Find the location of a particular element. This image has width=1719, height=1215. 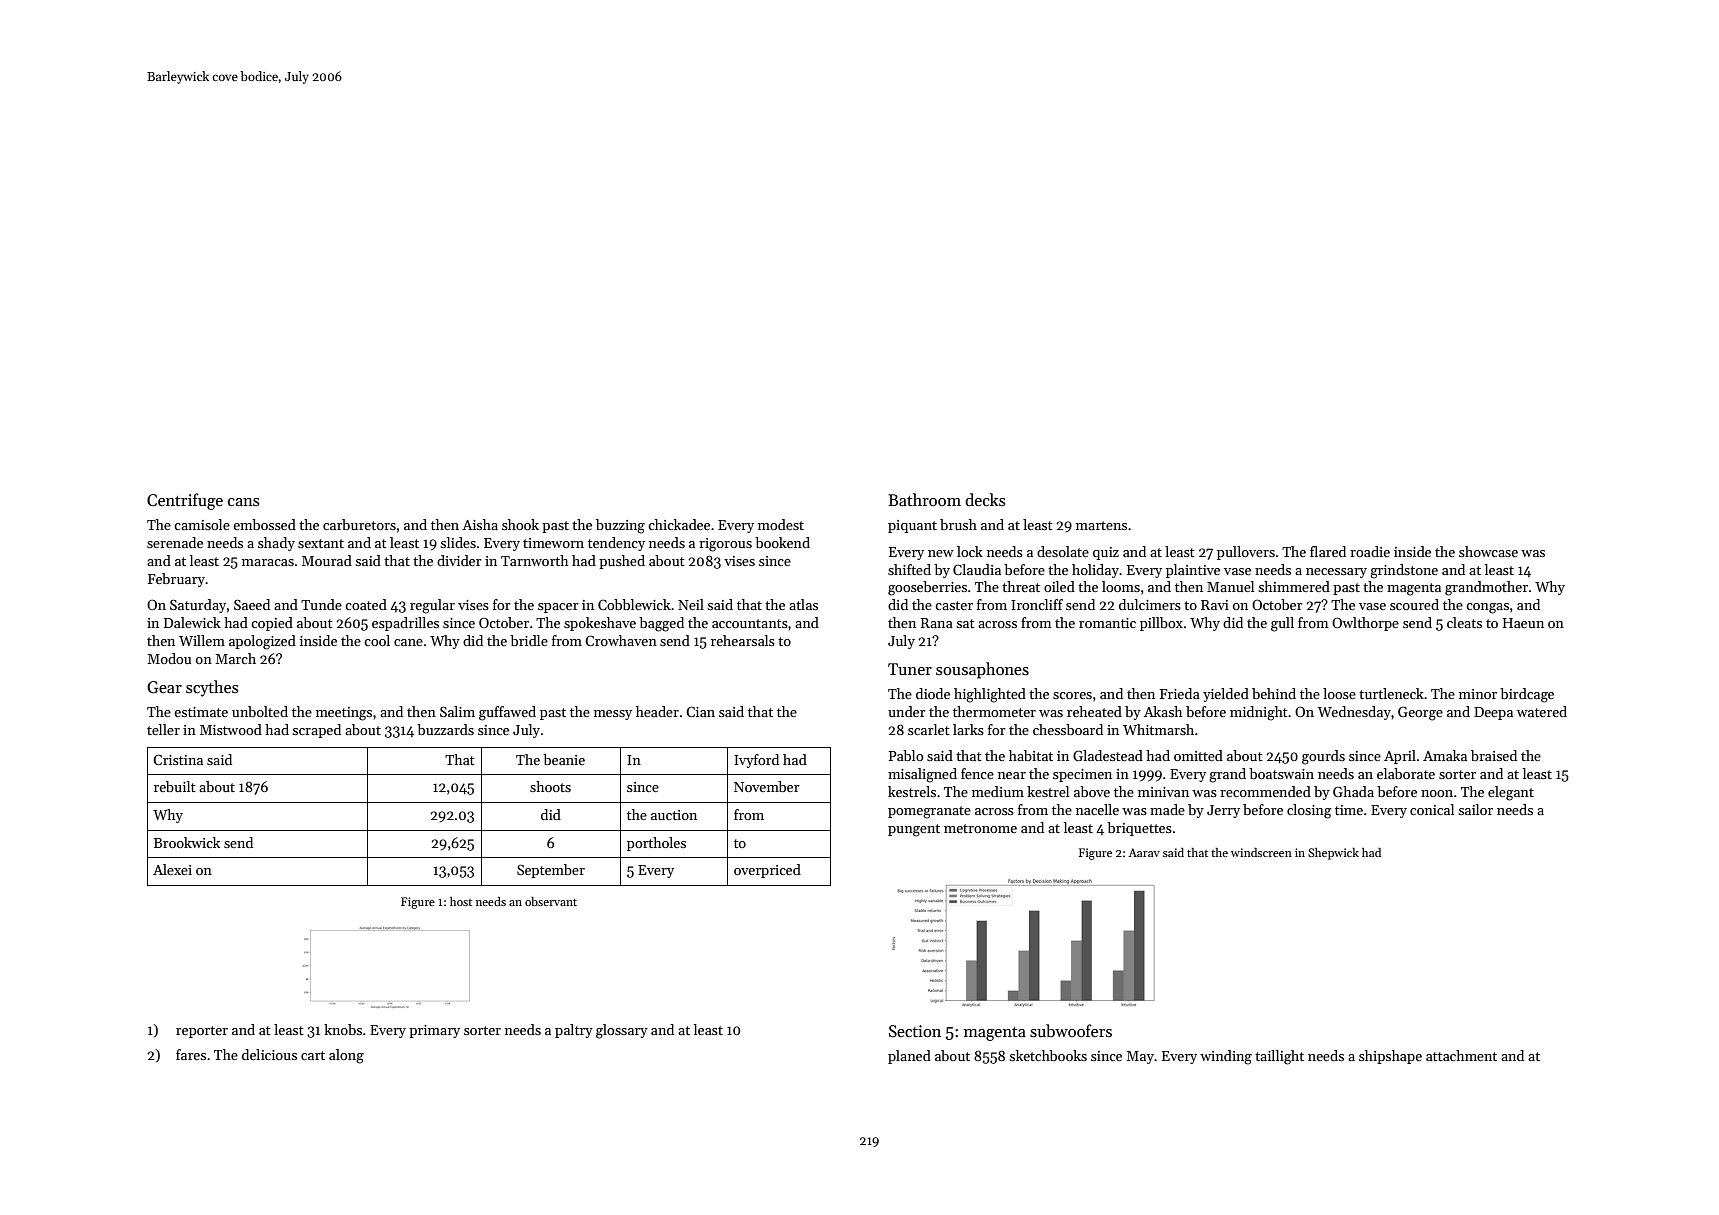

Bathroom is located at coordinates (924, 499).
